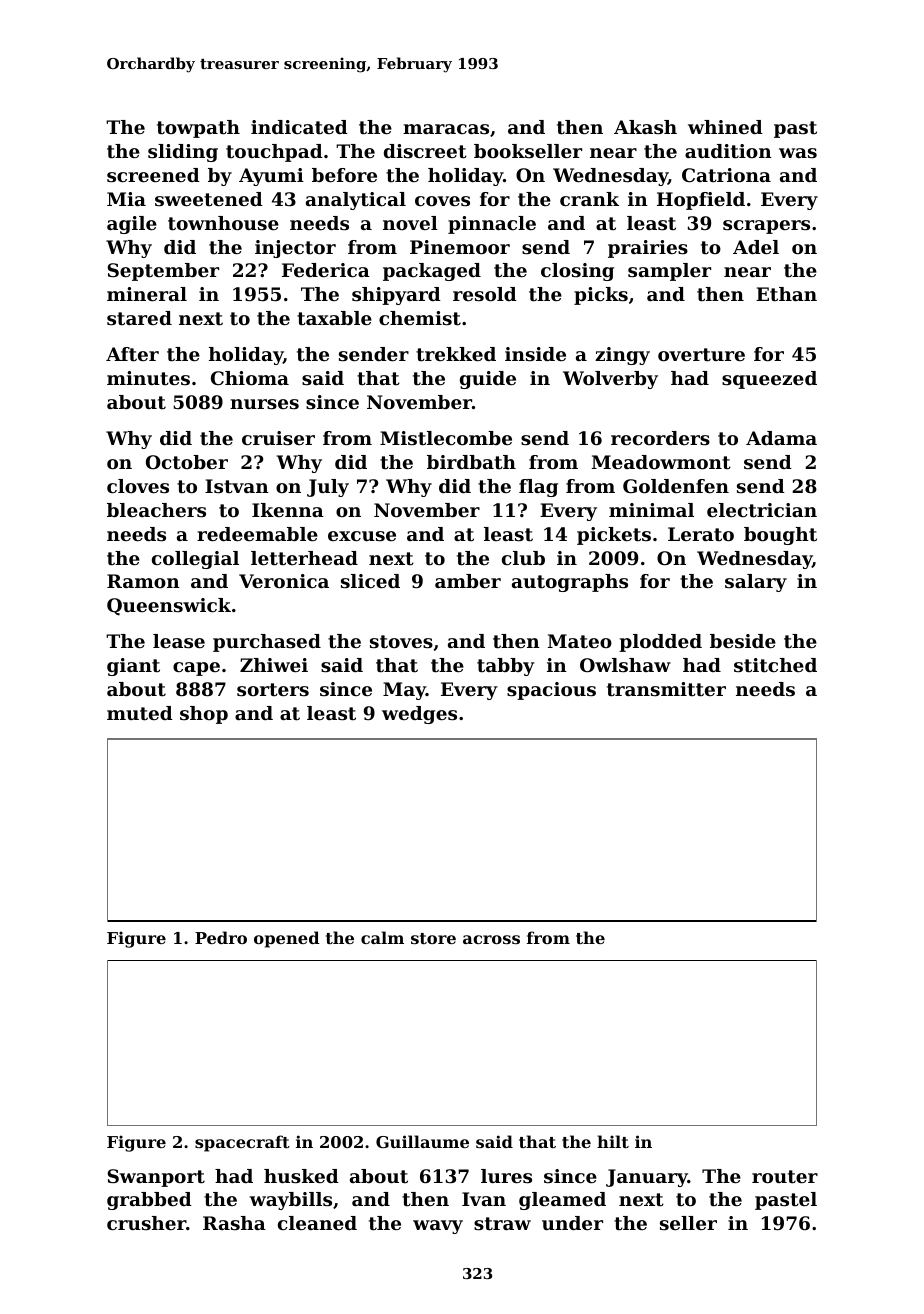 The width and height of the screenshot is (924, 1314). I want to click on whined, so click(725, 127).
